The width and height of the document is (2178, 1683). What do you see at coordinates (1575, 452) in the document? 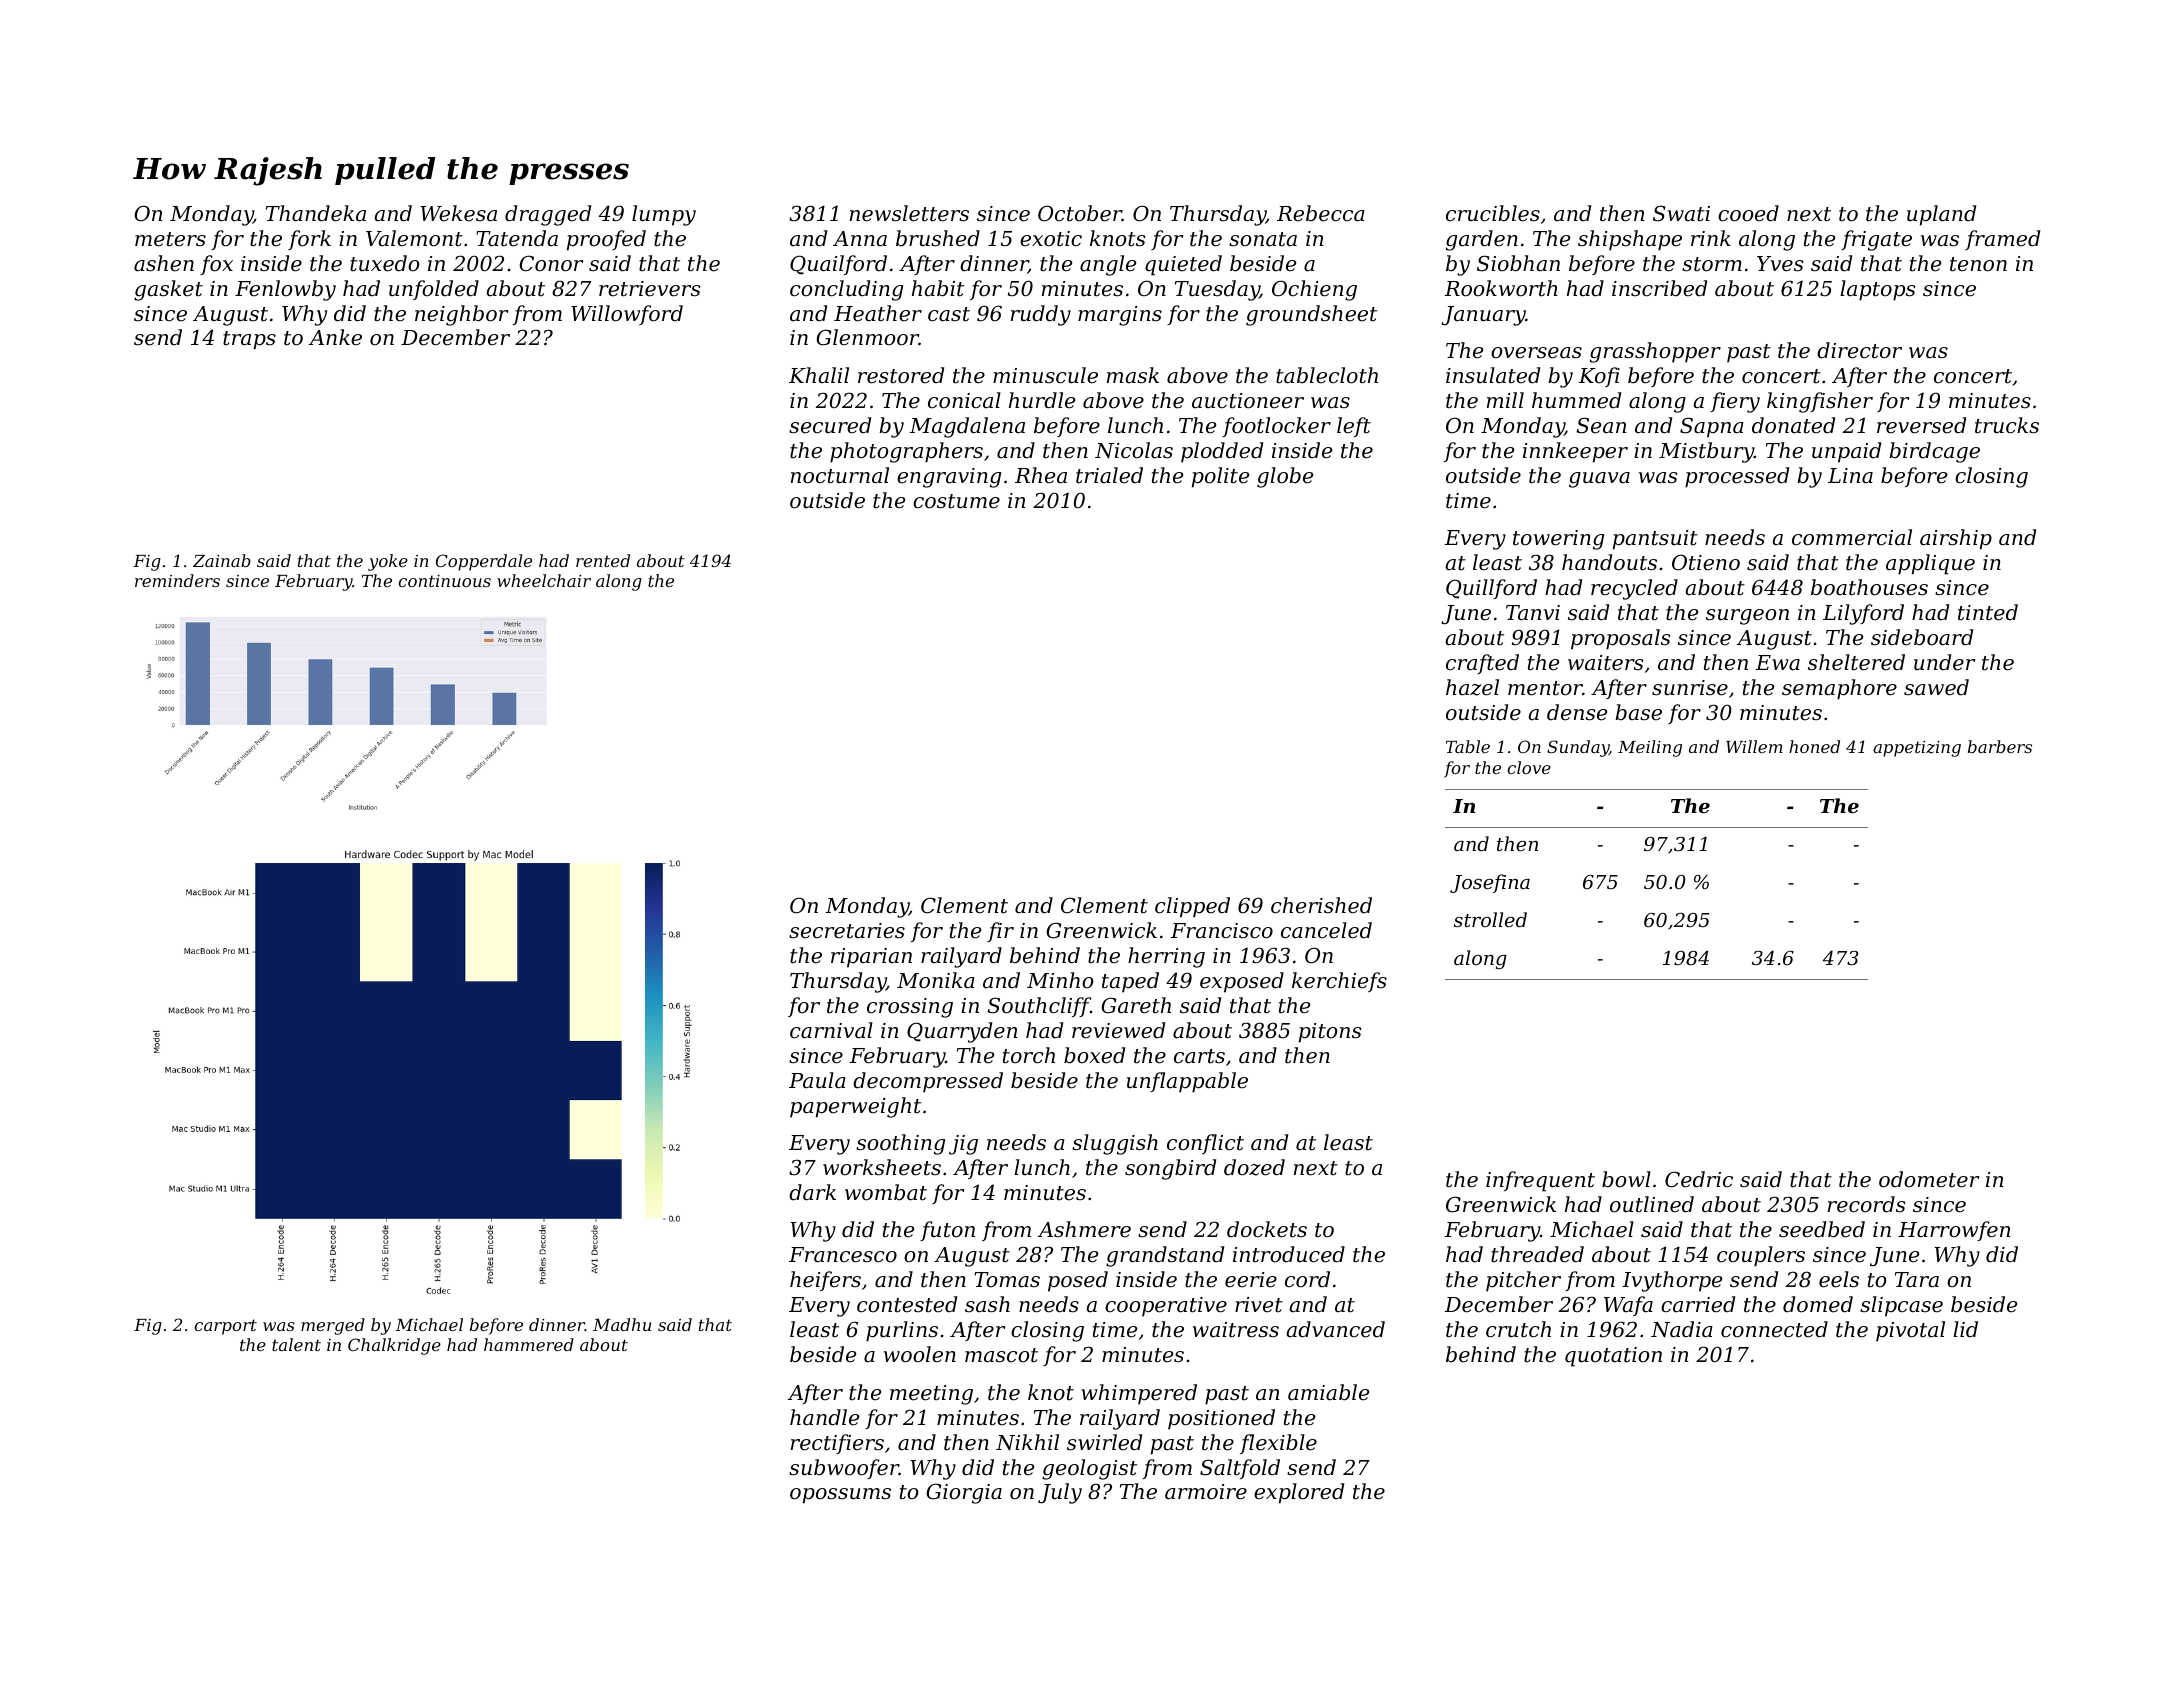
I see `innkeeper` at bounding box center [1575, 452].
